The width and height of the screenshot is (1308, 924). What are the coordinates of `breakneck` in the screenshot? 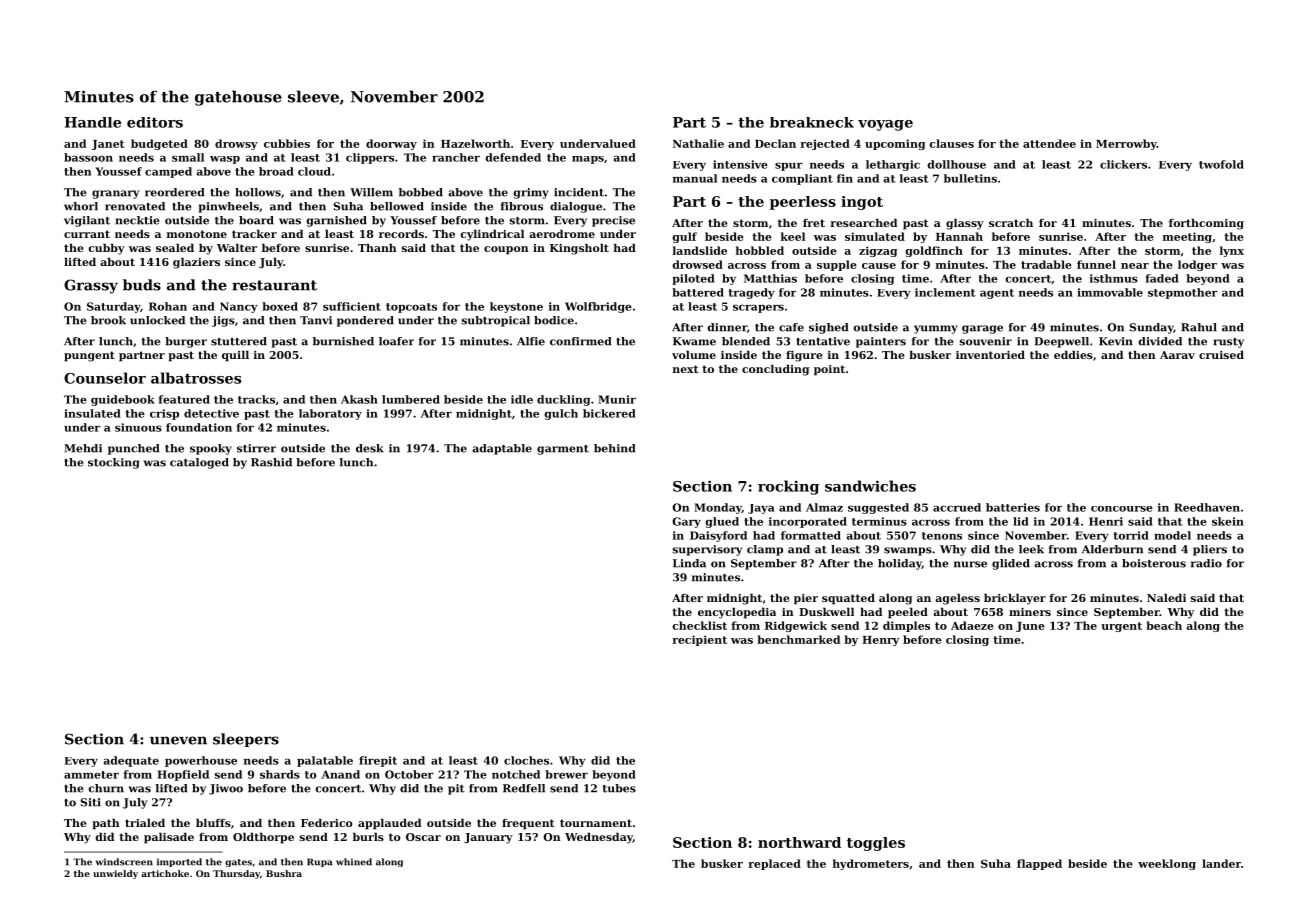 It's located at (812, 122).
